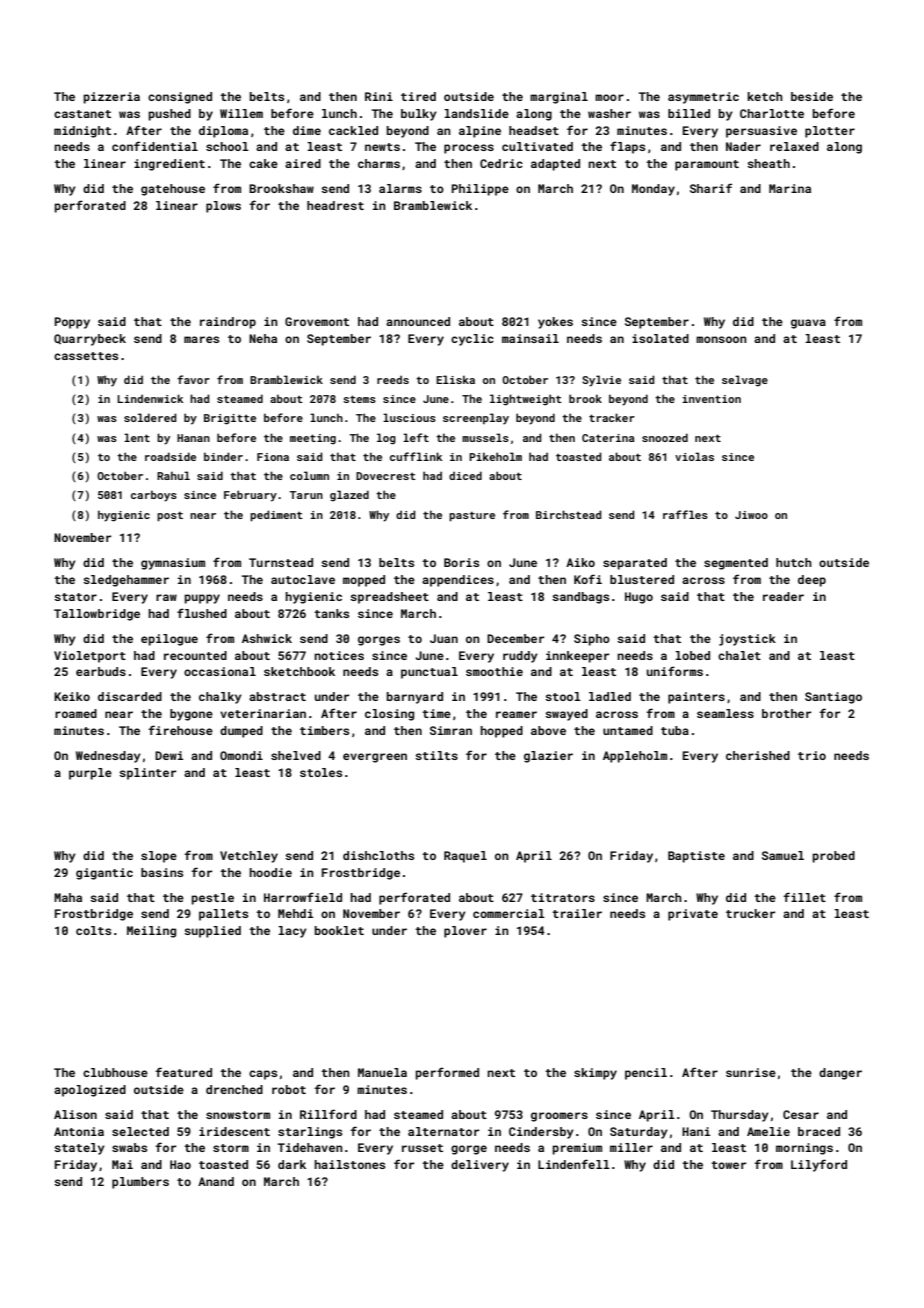  What do you see at coordinates (703, 98) in the screenshot?
I see `asymmetric` at bounding box center [703, 98].
